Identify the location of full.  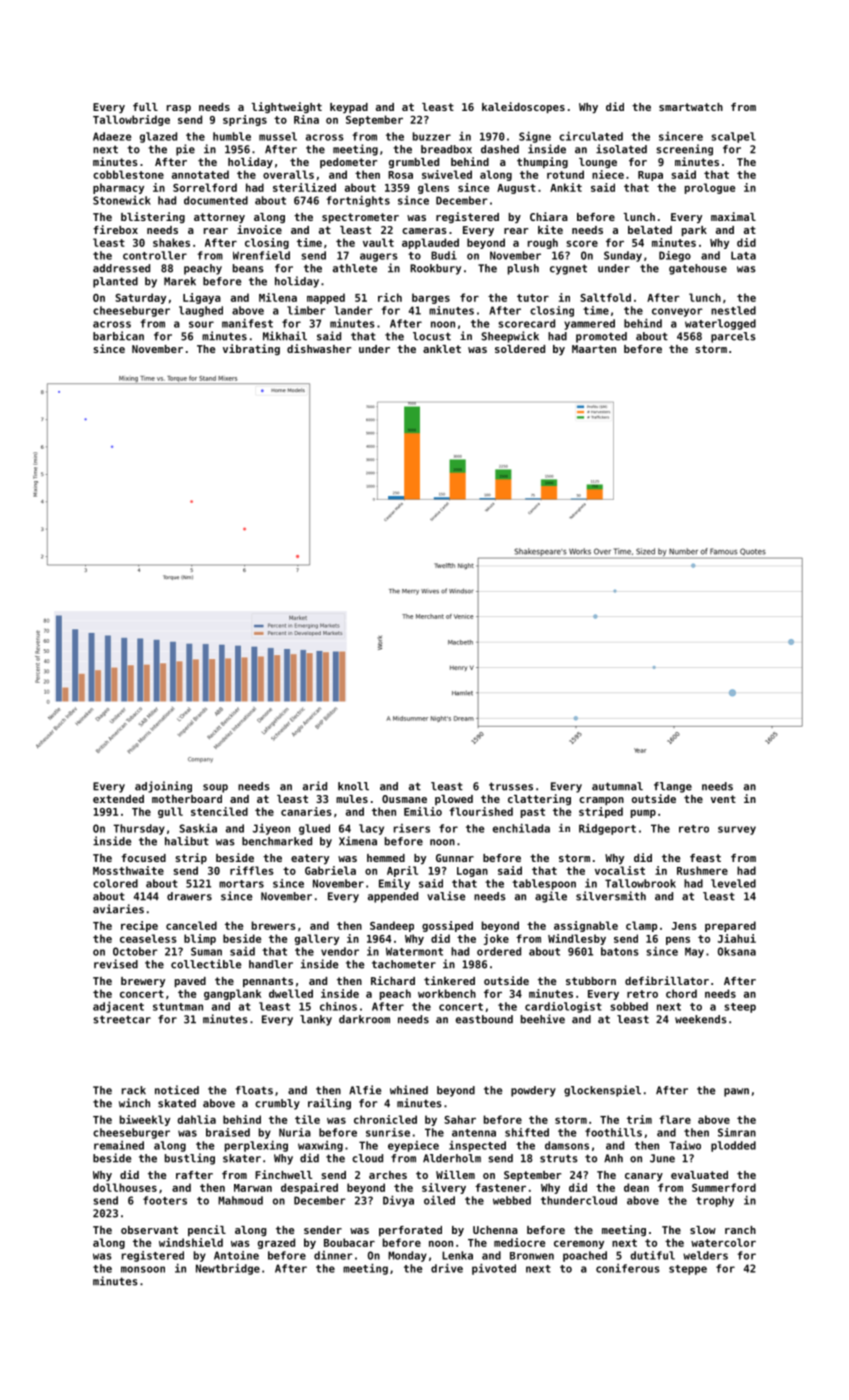
(145, 107).
